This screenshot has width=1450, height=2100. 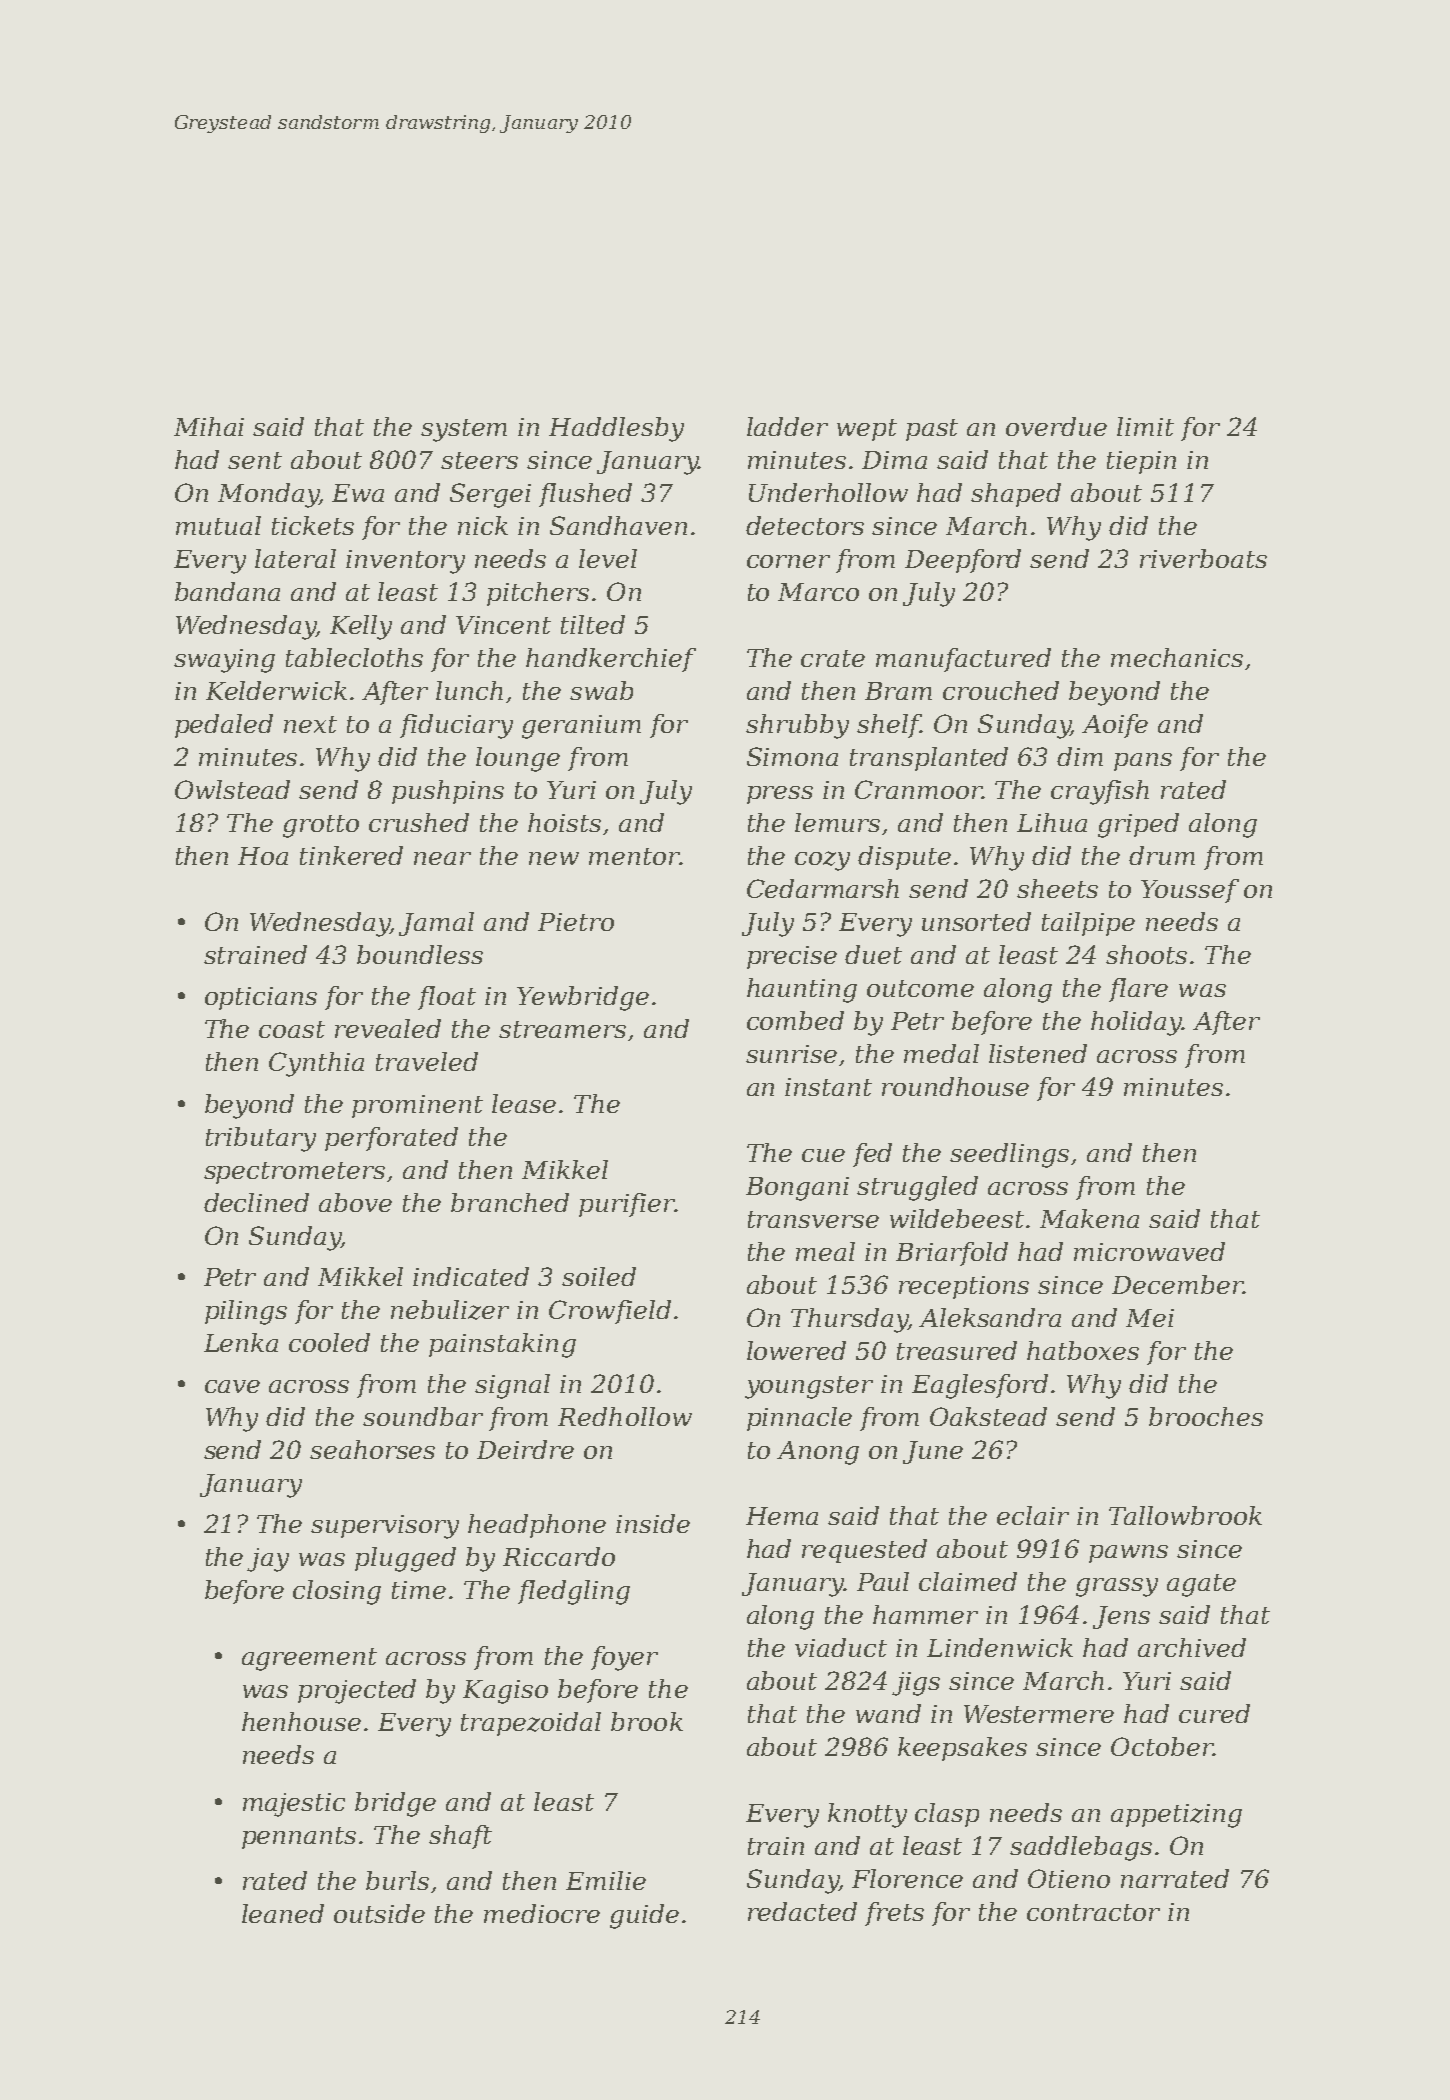 What do you see at coordinates (574, 1592) in the screenshot?
I see `fledgling` at bounding box center [574, 1592].
